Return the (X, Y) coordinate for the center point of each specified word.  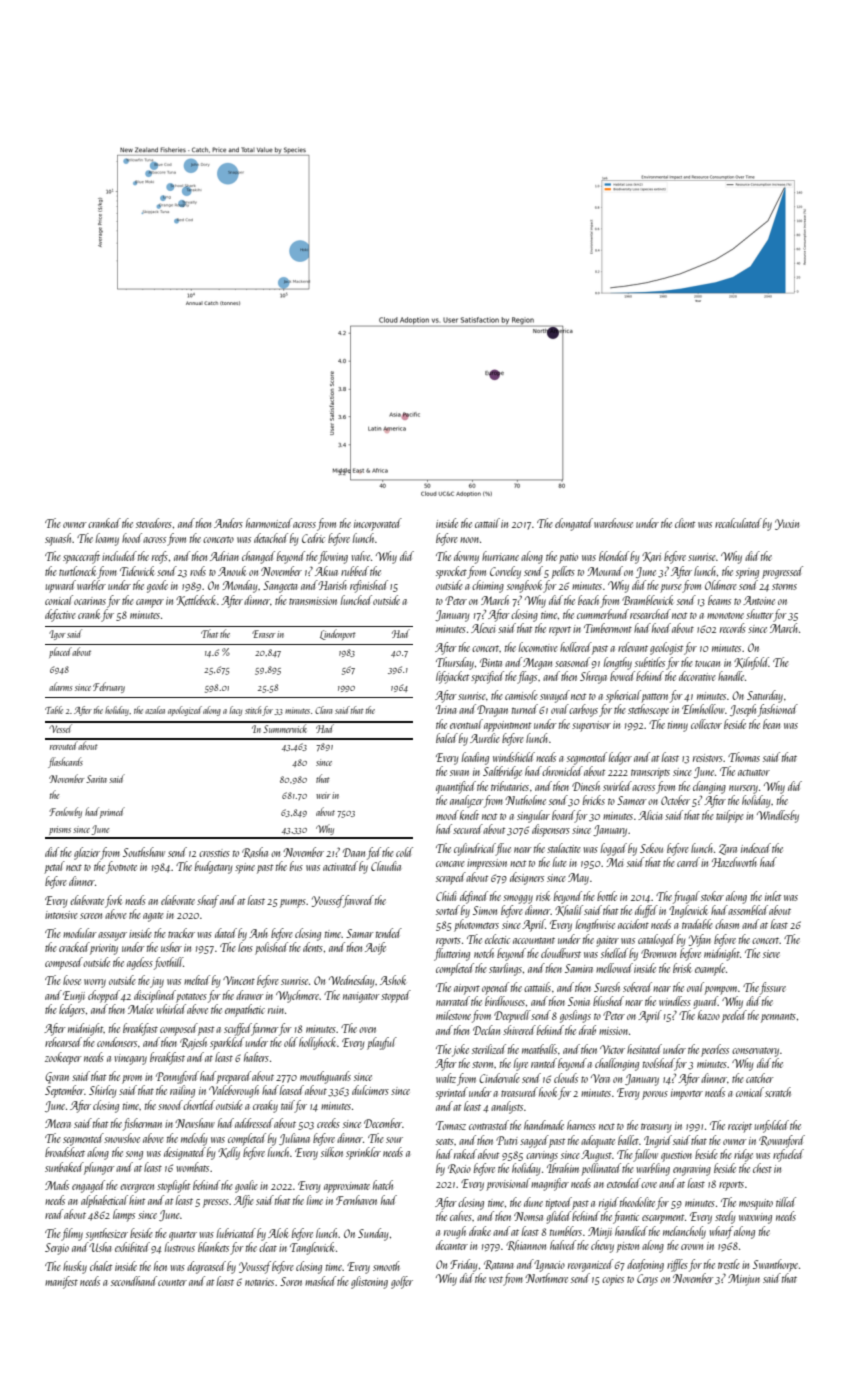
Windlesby (778, 816)
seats (445, 1142)
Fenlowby (65, 812)
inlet (773, 896)
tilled (786, 1202)
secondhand (134, 1281)
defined (474, 897)
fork (113, 901)
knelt (469, 815)
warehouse (613, 523)
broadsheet (65, 1152)
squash (59, 539)
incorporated (378, 524)
